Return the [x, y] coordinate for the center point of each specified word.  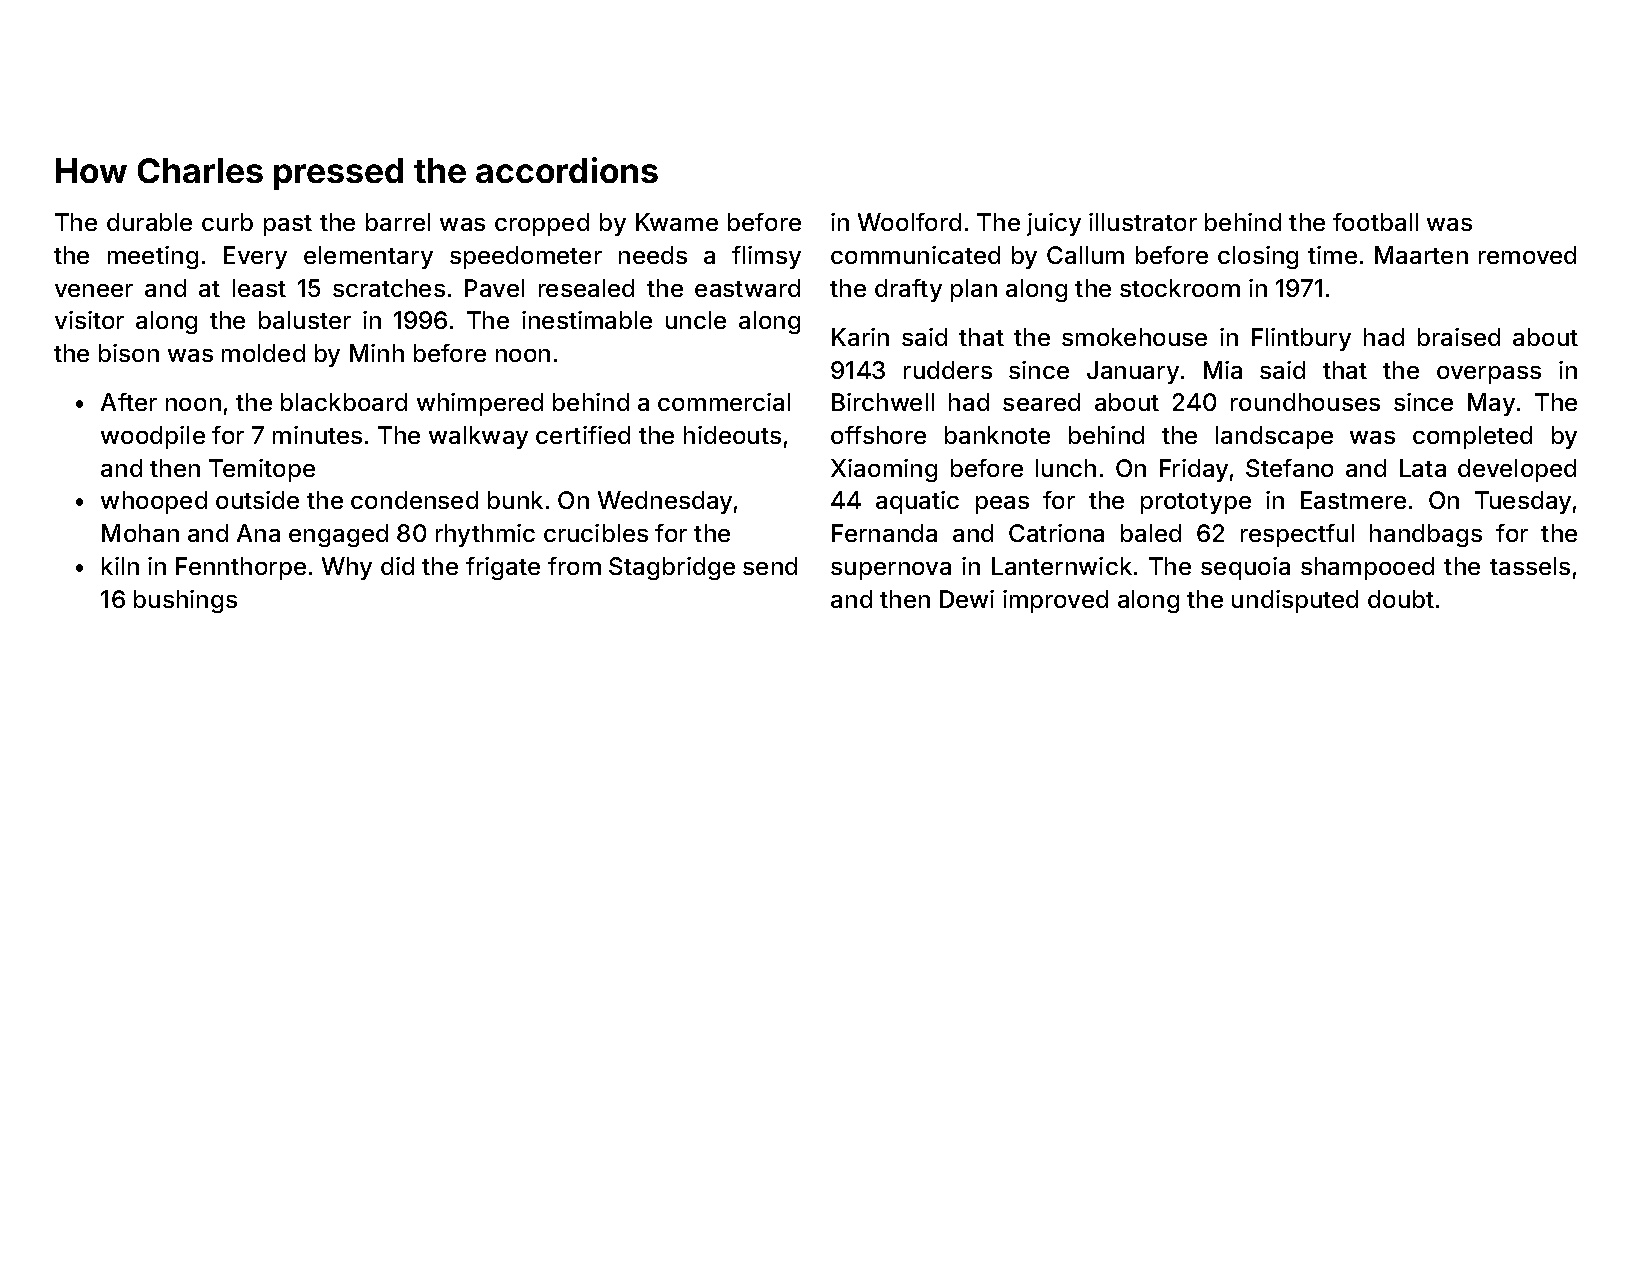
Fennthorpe [241, 568]
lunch [1066, 468]
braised [1459, 337]
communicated [915, 255]
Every [255, 257]
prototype [1196, 503]
